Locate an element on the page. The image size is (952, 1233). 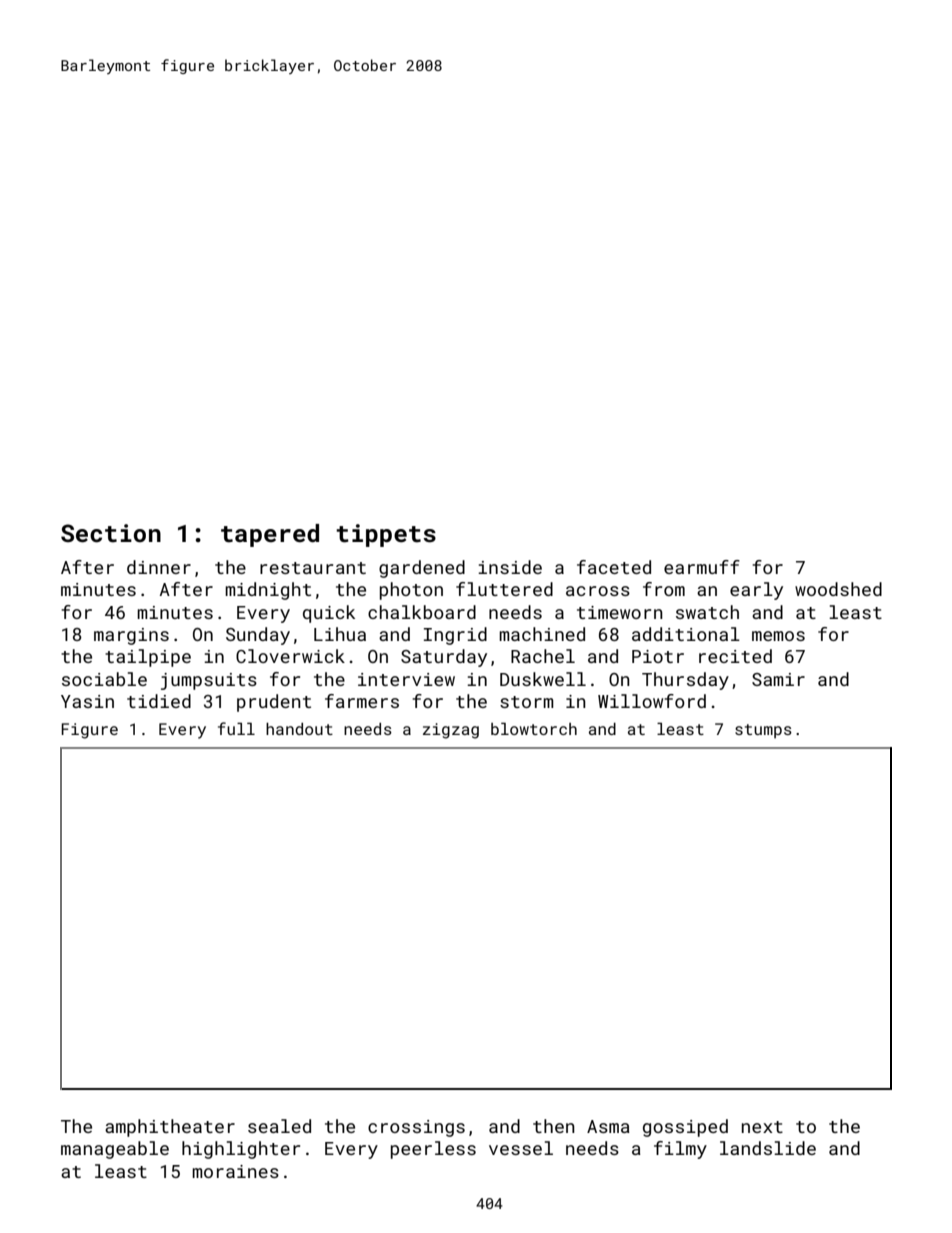
tippets is located at coordinates (386, 535).
